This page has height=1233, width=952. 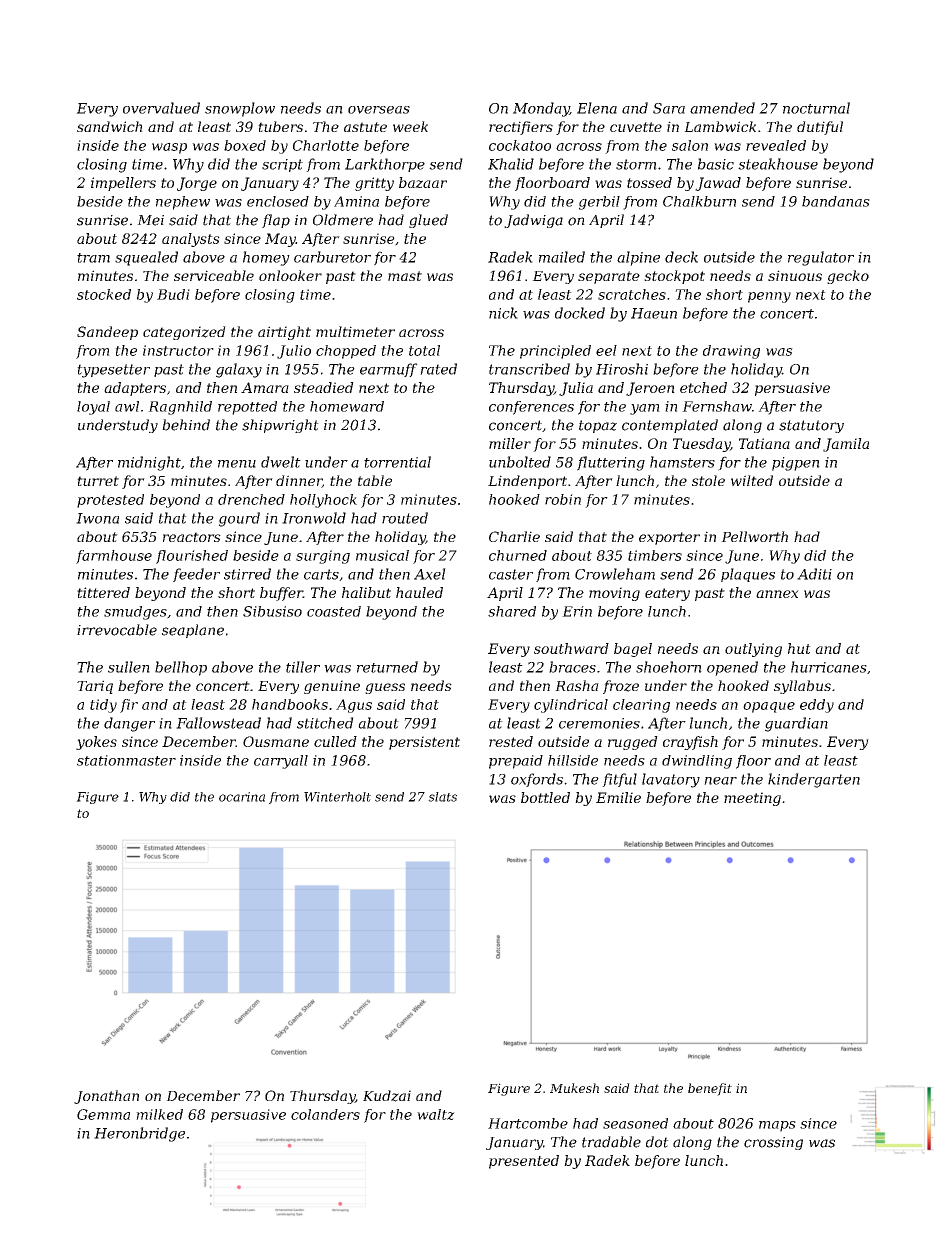 I want to click on bottled, so click(x=545, y=797).
